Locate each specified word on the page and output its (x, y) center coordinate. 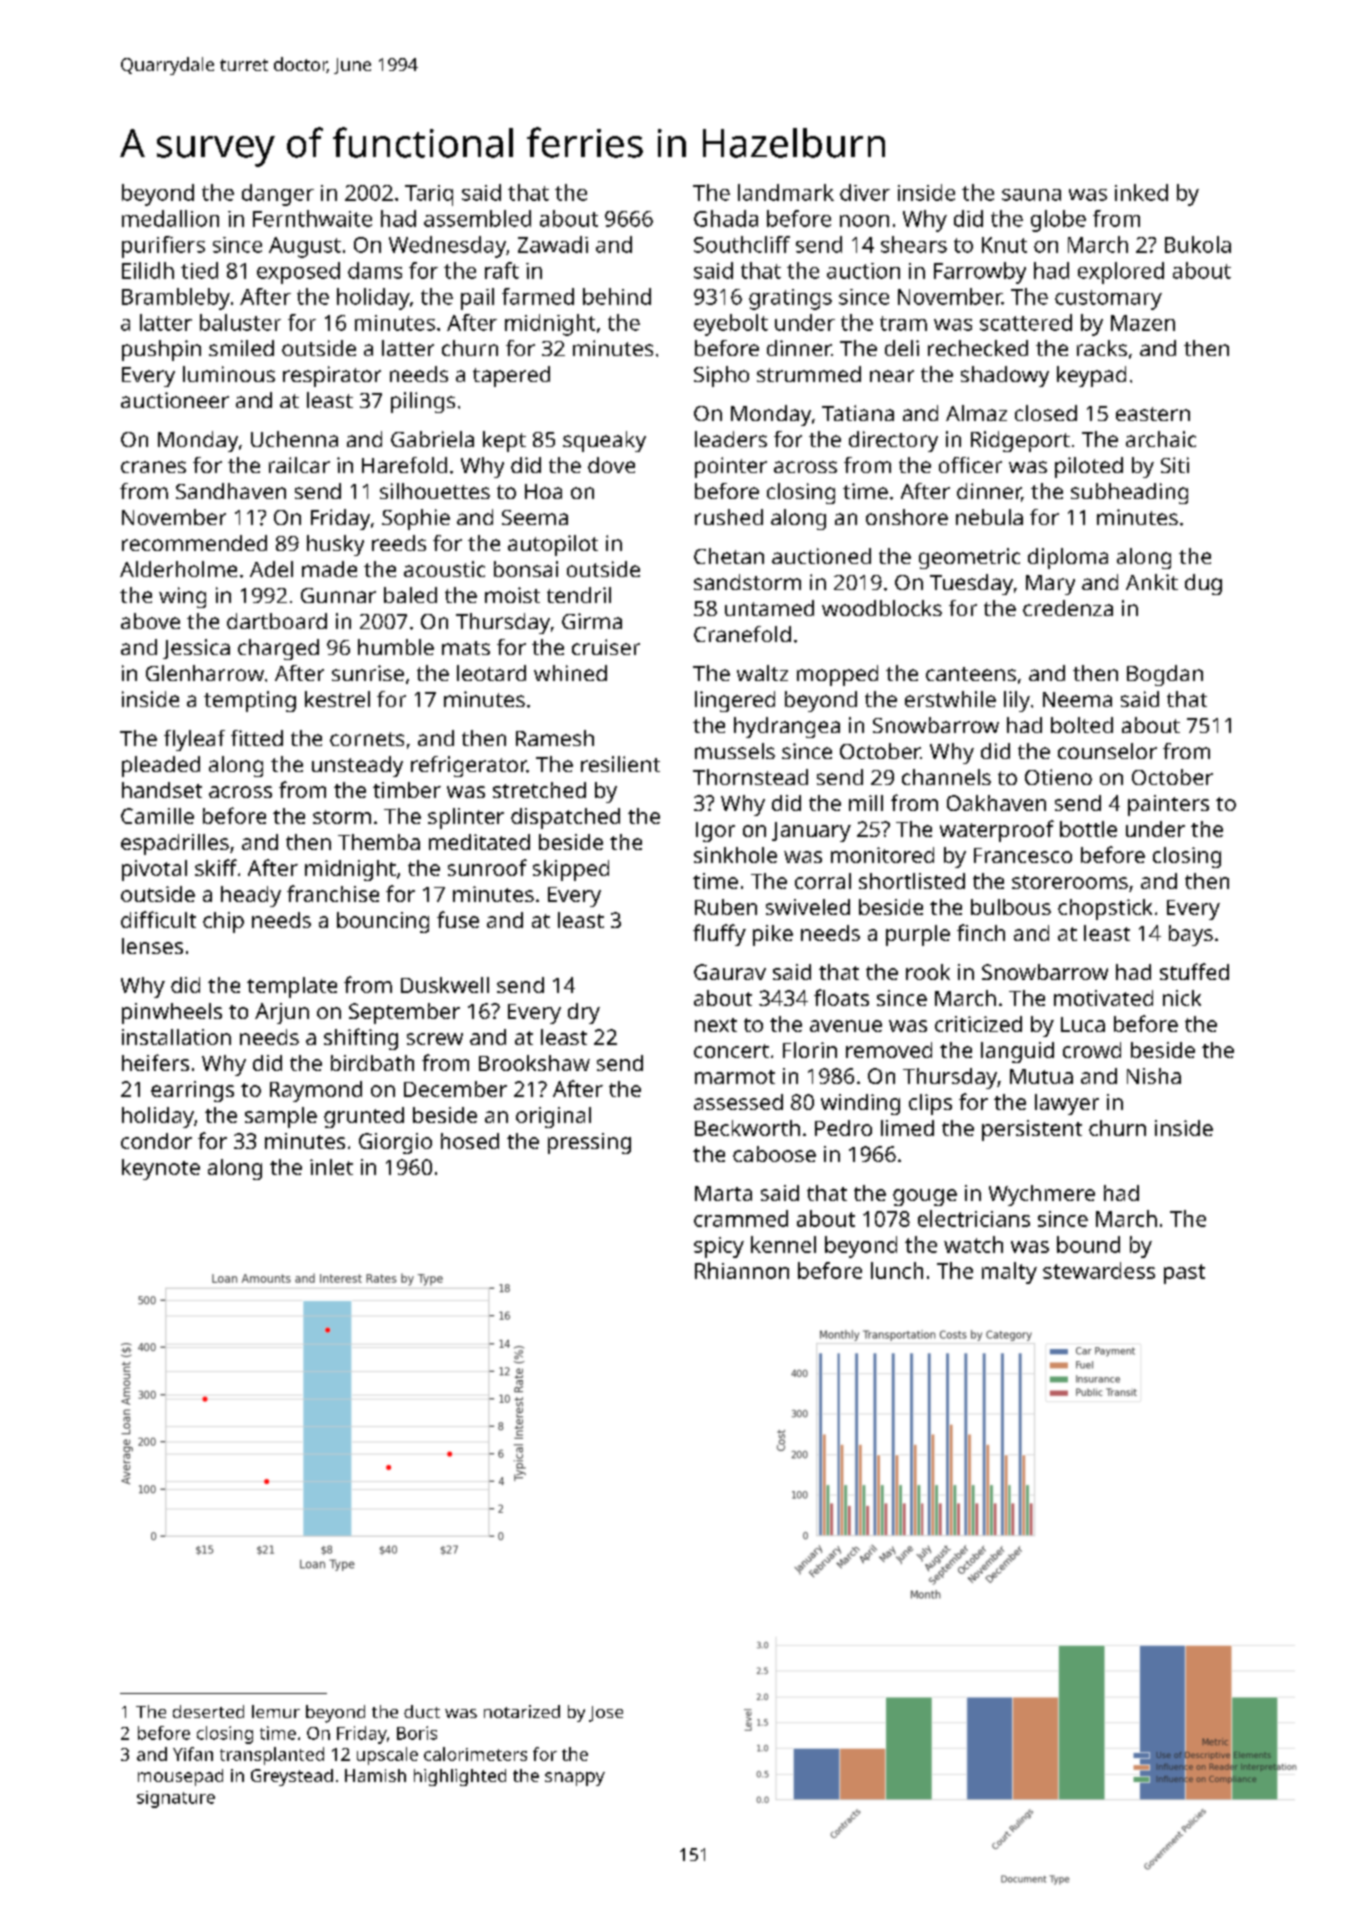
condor (156, 1141)
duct (422, 1711)
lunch (897, 1270)
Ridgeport (1020, 441)
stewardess (1099, 1270)
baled (410, 595)
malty (1009, 1273)
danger (278, 195)
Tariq (429, 195)
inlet (331, 1167)
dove (611, 465)
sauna (1031, 195)
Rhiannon (742, 1270)
